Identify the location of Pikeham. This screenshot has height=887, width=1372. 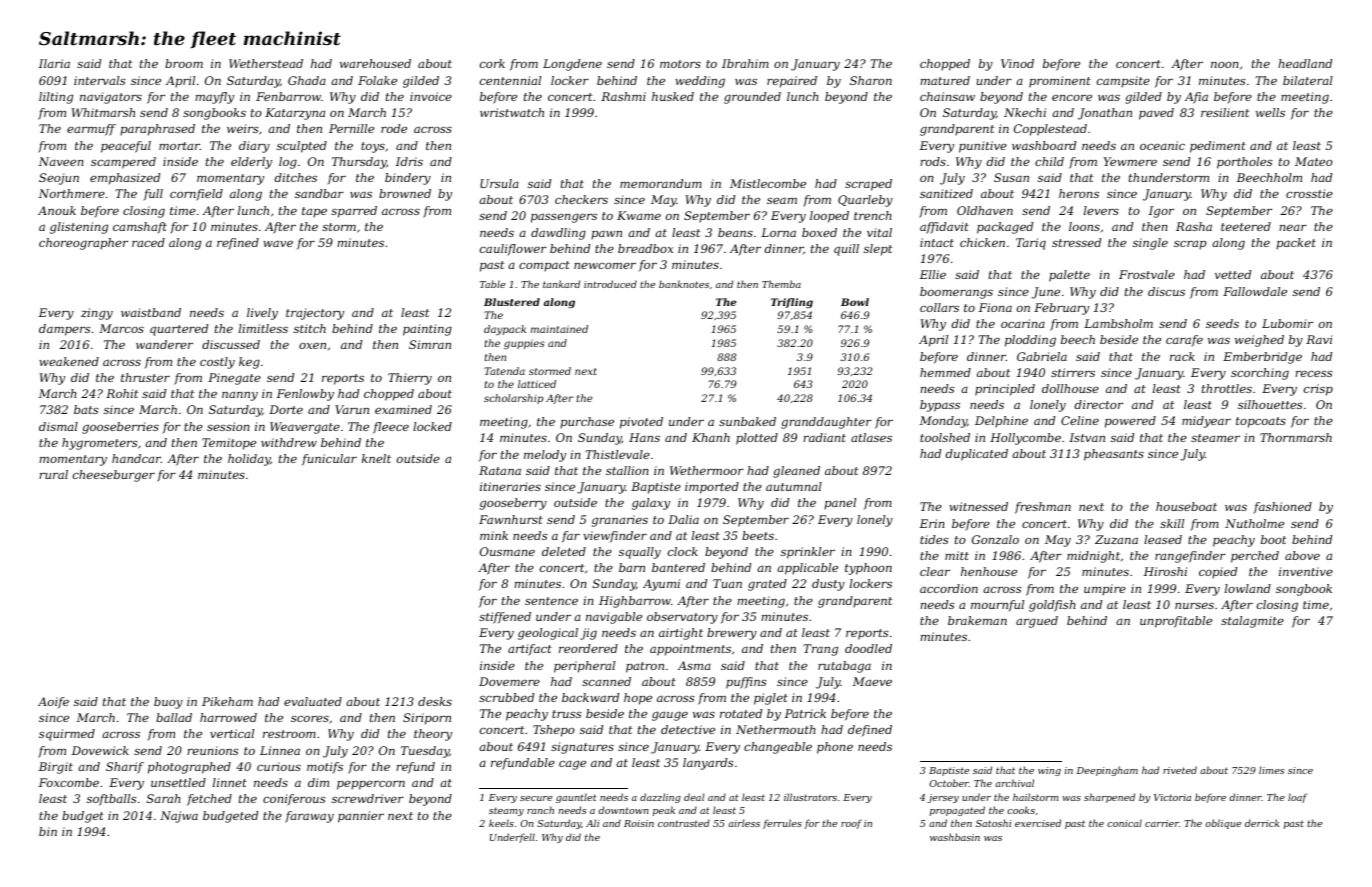
(227, 701).
